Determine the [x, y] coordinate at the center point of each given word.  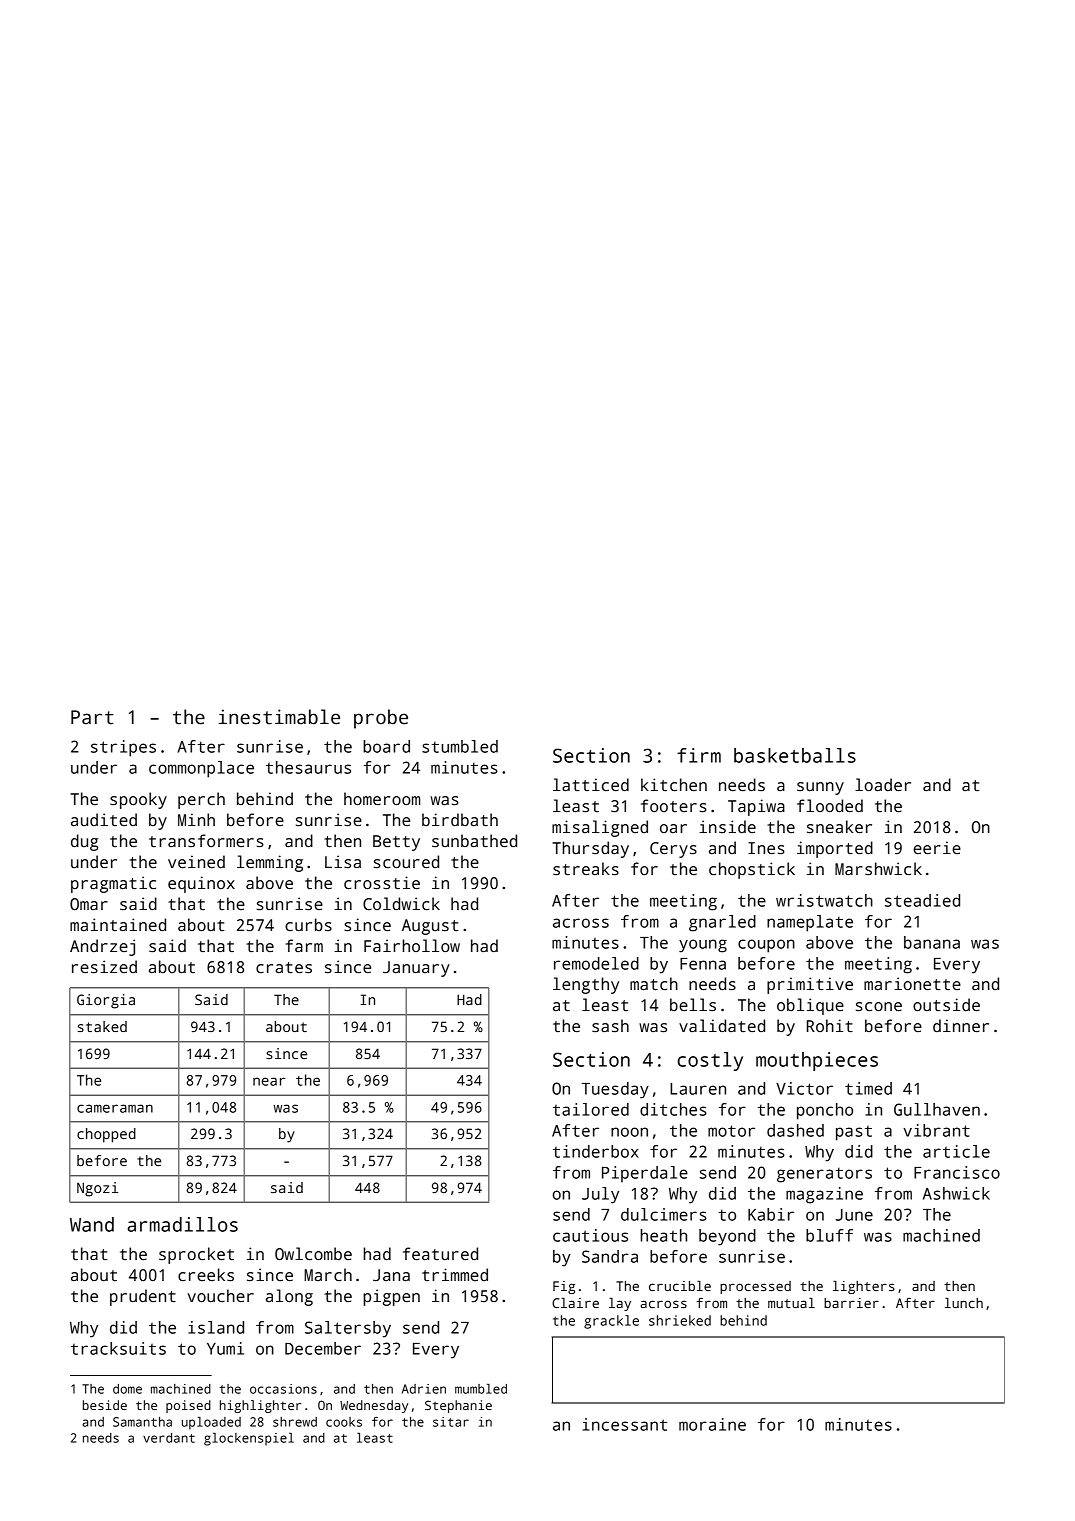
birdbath [460, 820]
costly [710, 1061]
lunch [964, 1303]
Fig [564, 1287]
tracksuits [118, 1348]
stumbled [460, 746]
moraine [712, 1424]
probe [381, 719]
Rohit [830, 1026]
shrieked [680, 1320]
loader [883, 785]
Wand [92, 1224]
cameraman [115, 1108]
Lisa [343, 862]
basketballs [795, 755]
